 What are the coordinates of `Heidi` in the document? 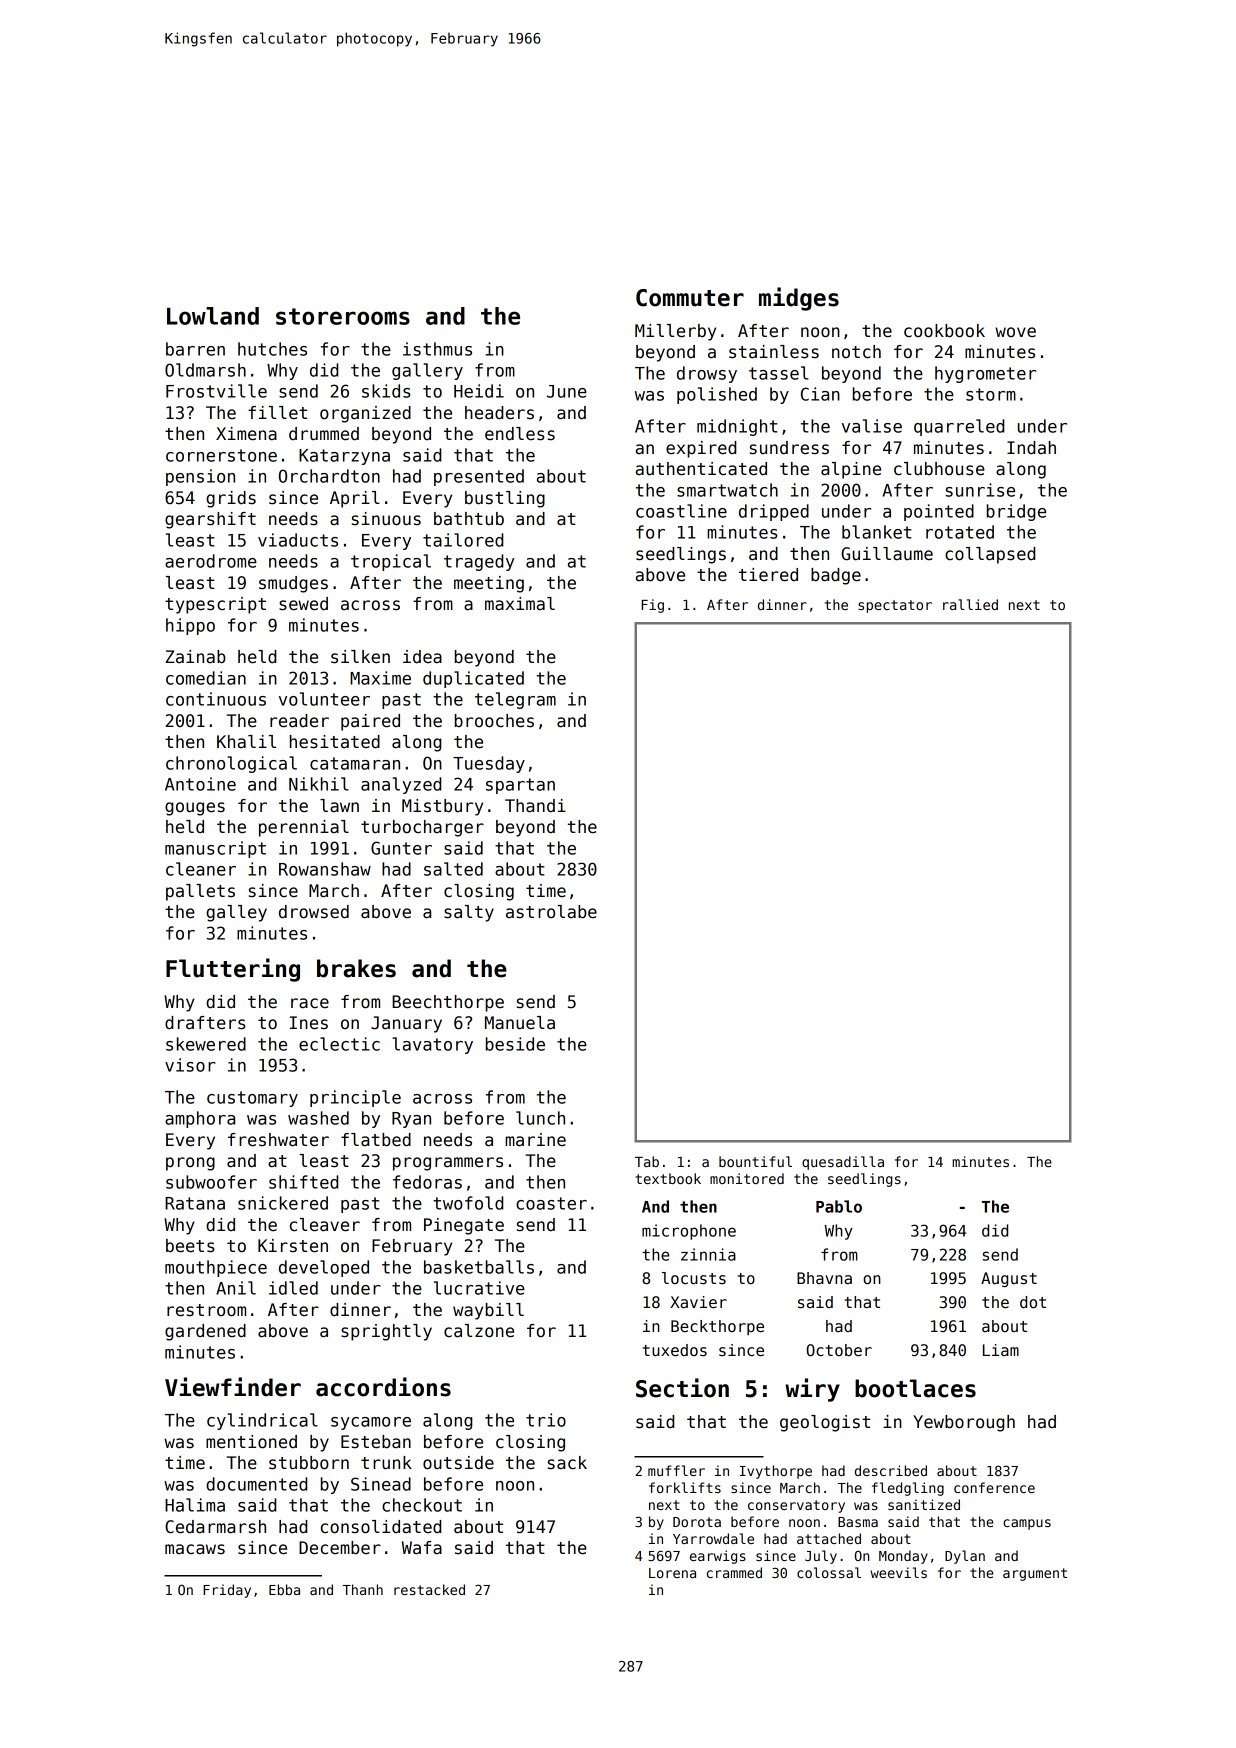 It's located at (479, 391).
